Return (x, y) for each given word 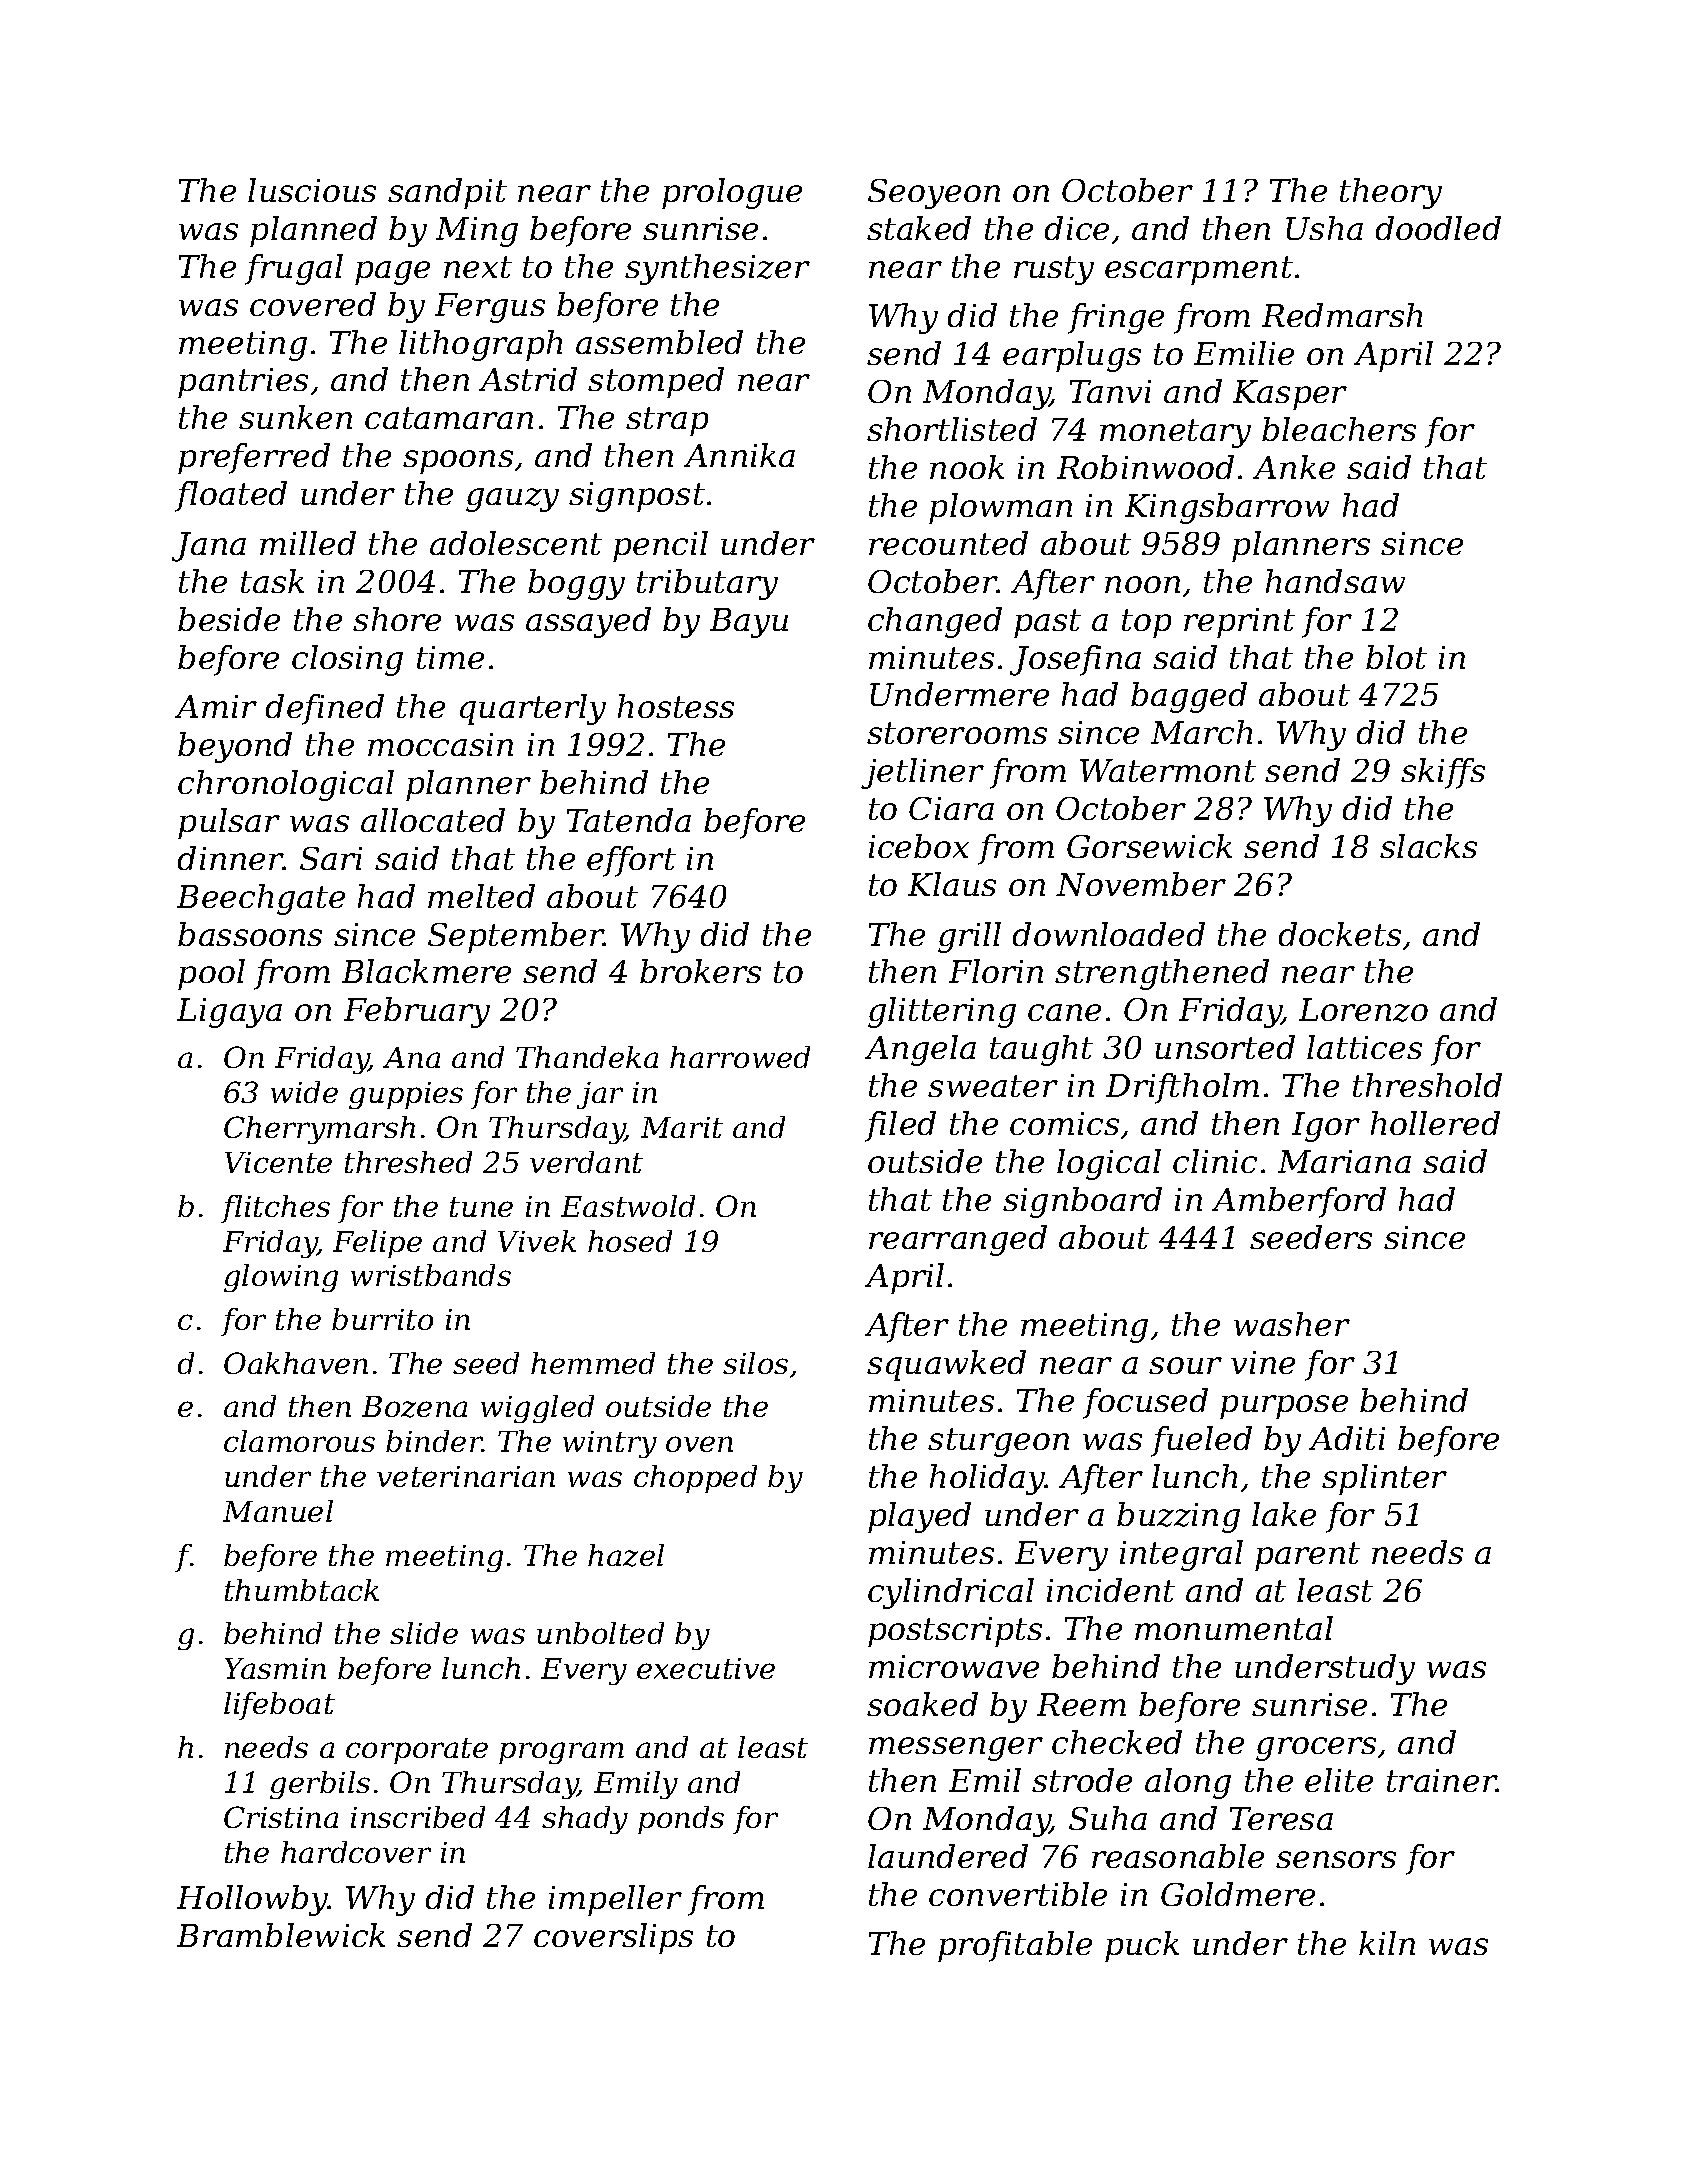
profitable (1015, 1946)
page (392, 273)
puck (1142, 1946)
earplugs (1072, 356)
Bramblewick (281, 1935)
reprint (1239, 623)
